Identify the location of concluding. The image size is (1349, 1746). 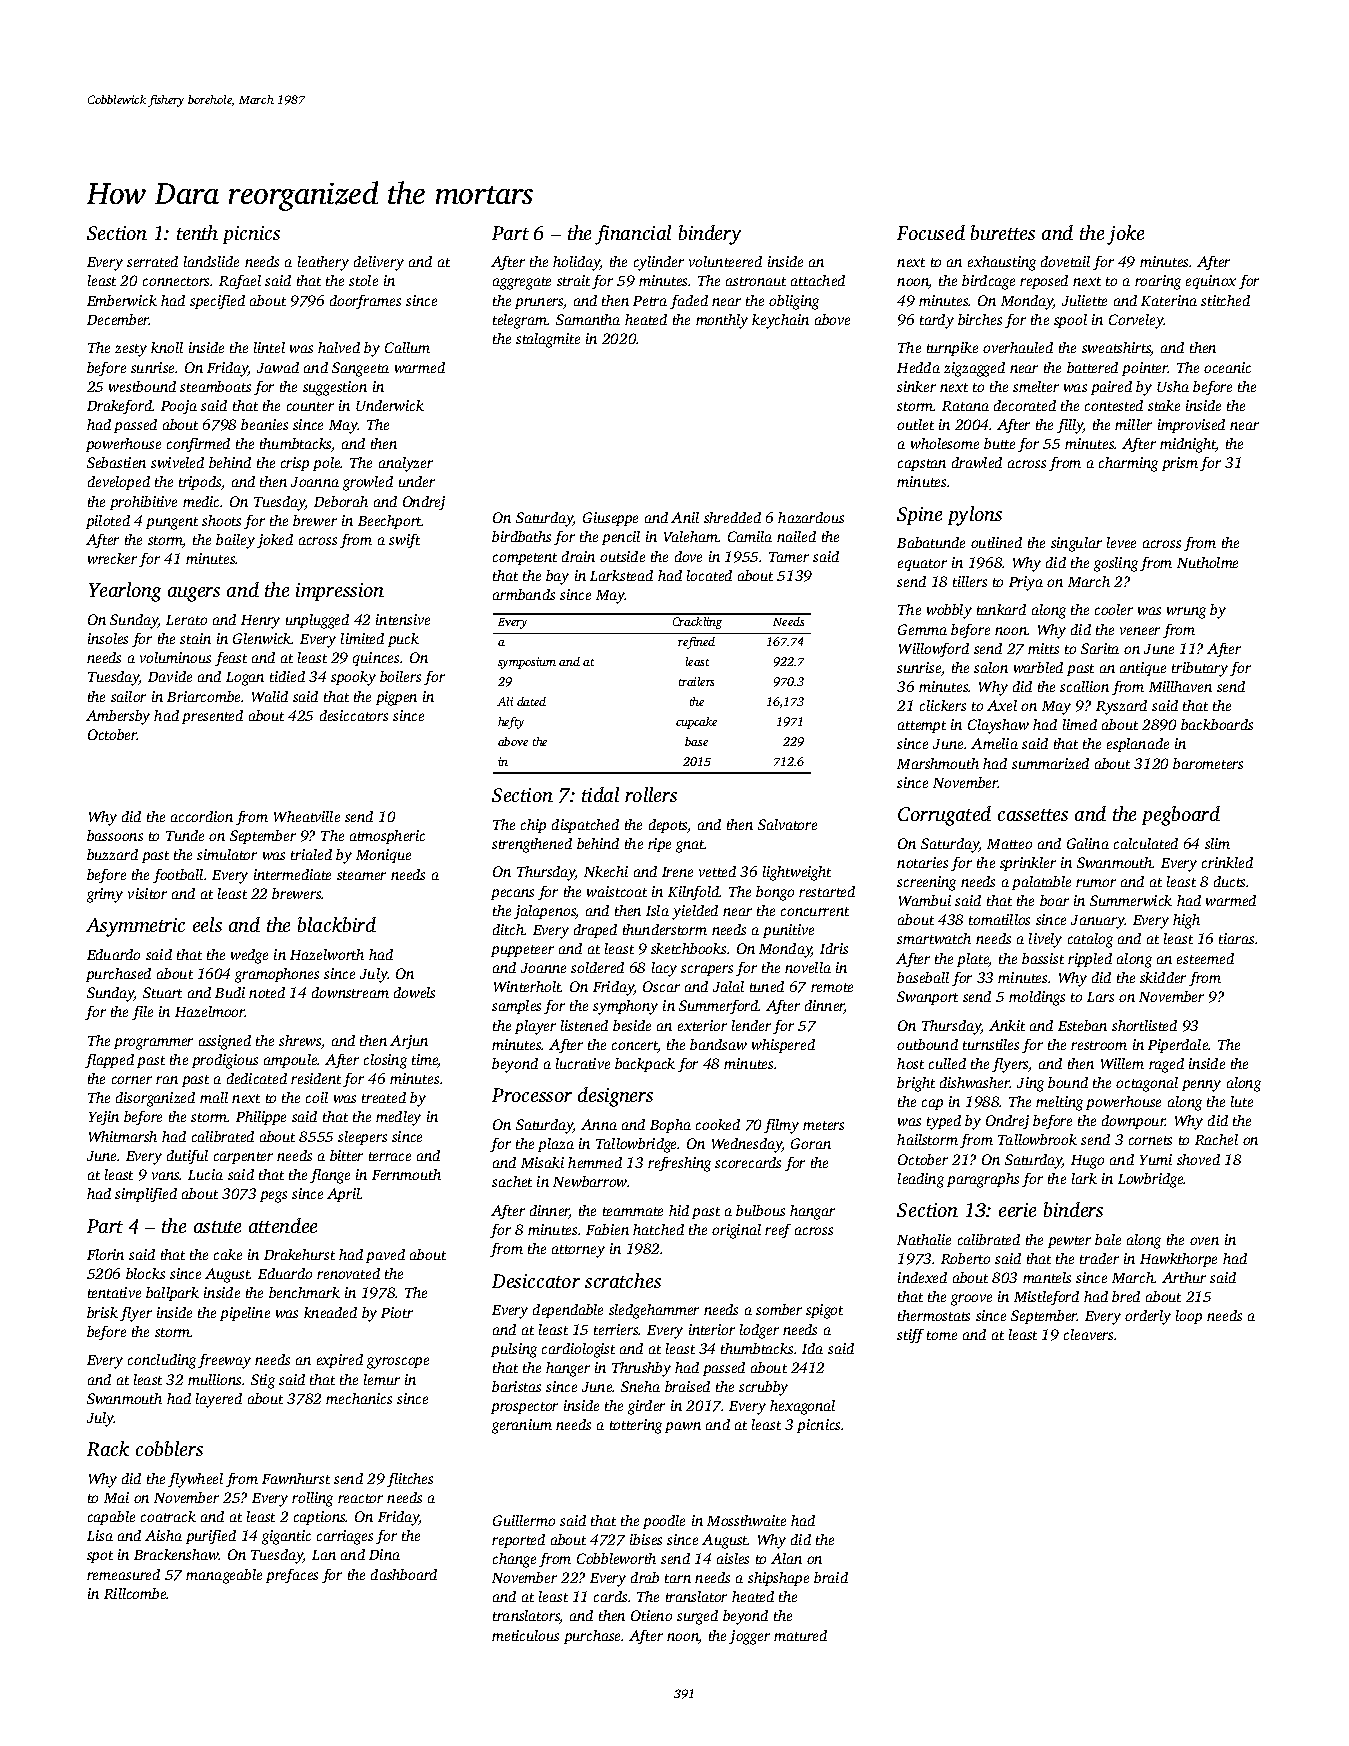
(162, 1361).
